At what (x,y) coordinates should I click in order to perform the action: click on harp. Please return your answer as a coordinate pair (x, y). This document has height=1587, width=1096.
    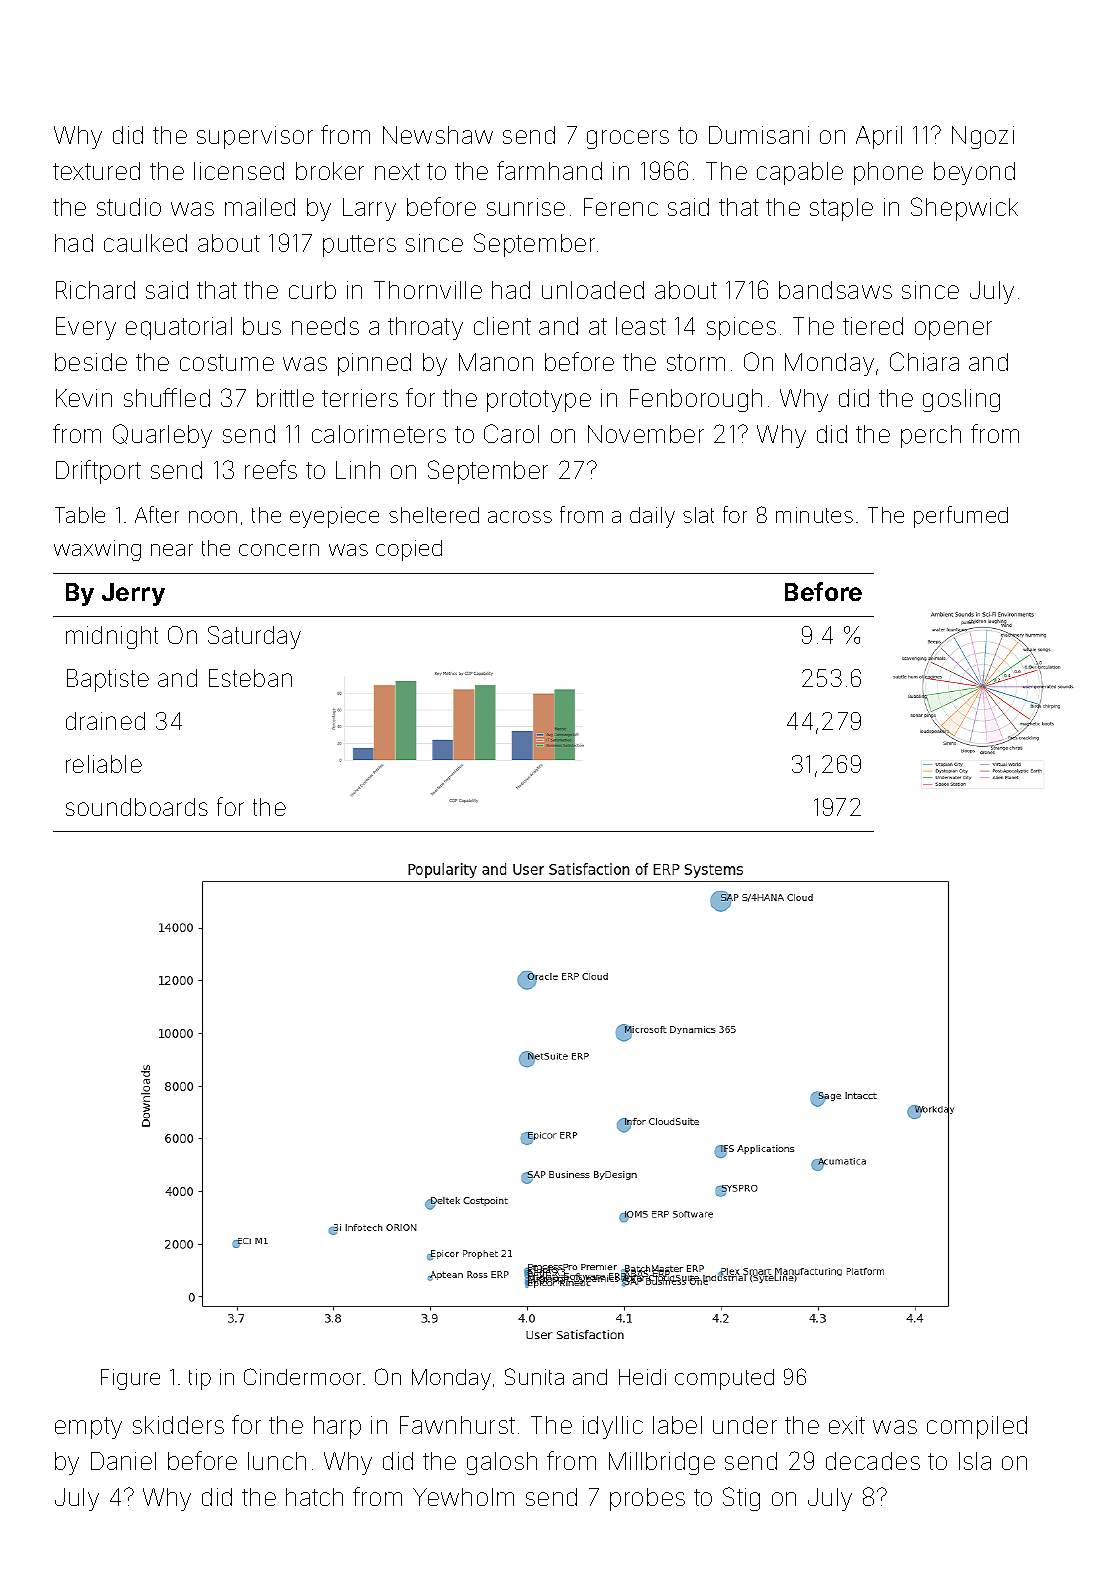
    Looking at the image, I should click on (337, 1427).
